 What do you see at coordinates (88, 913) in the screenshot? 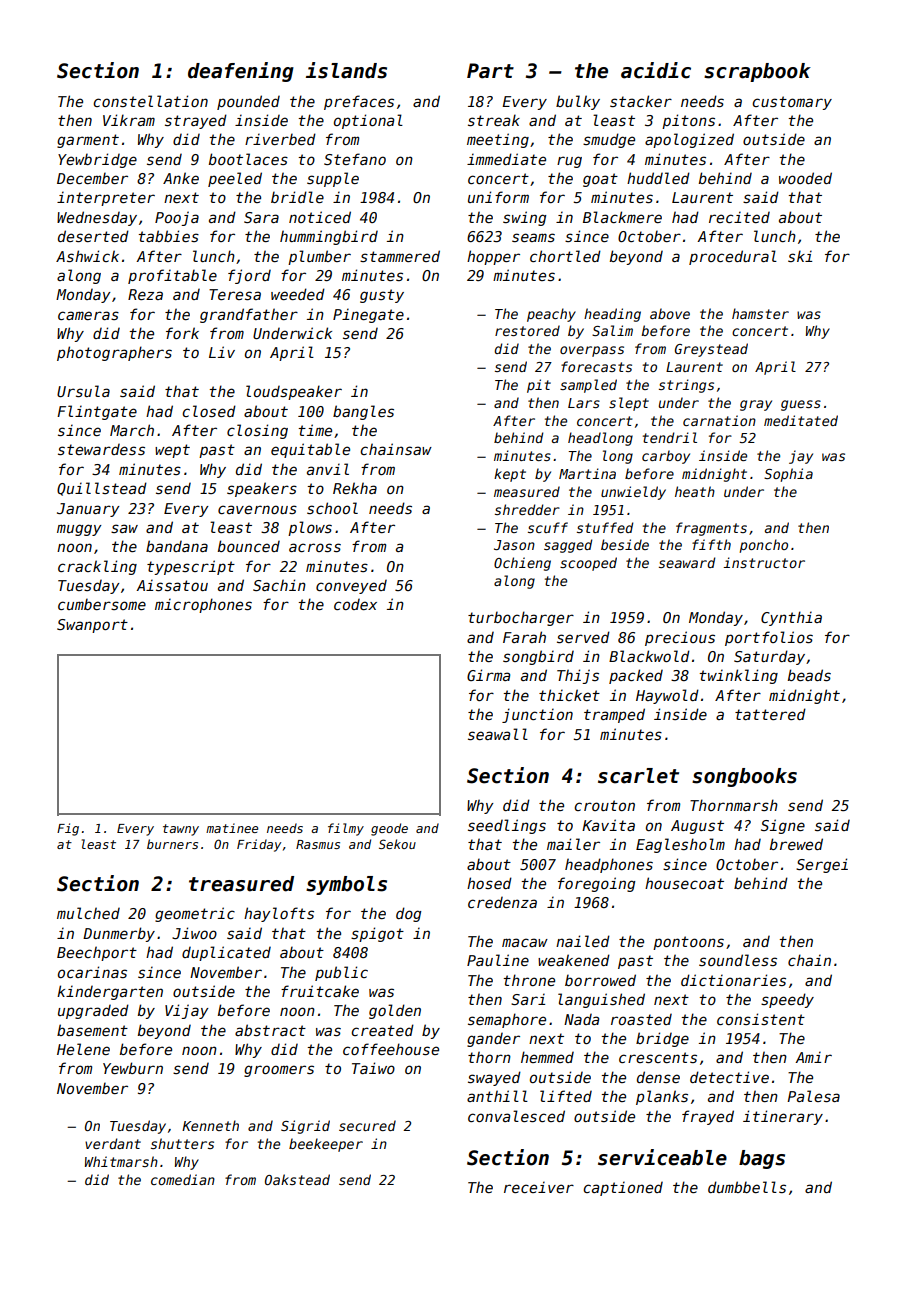
I see `mulched` at bounding box center [88, 913].
